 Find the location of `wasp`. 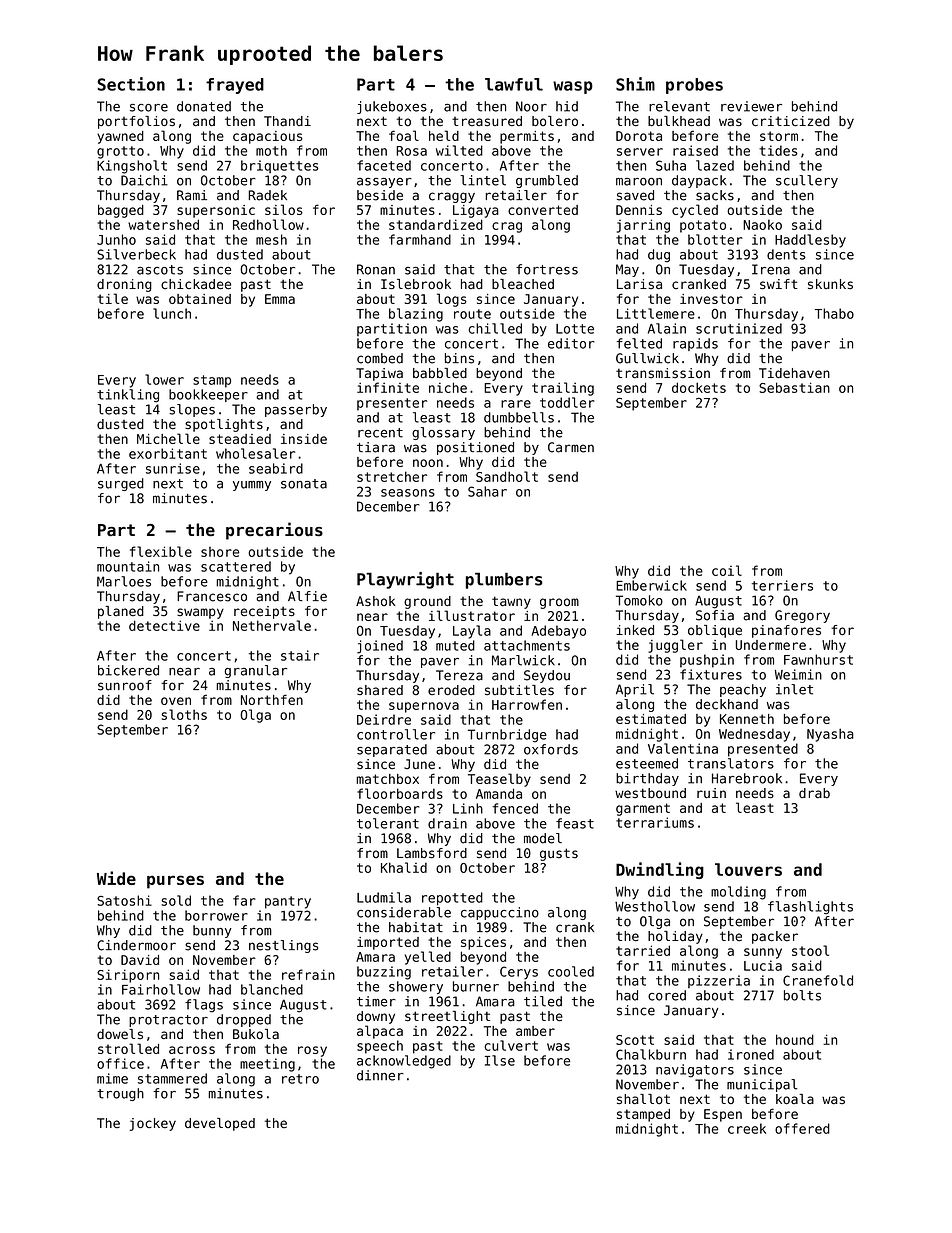

wasp is located at coordinates (573, 87).
